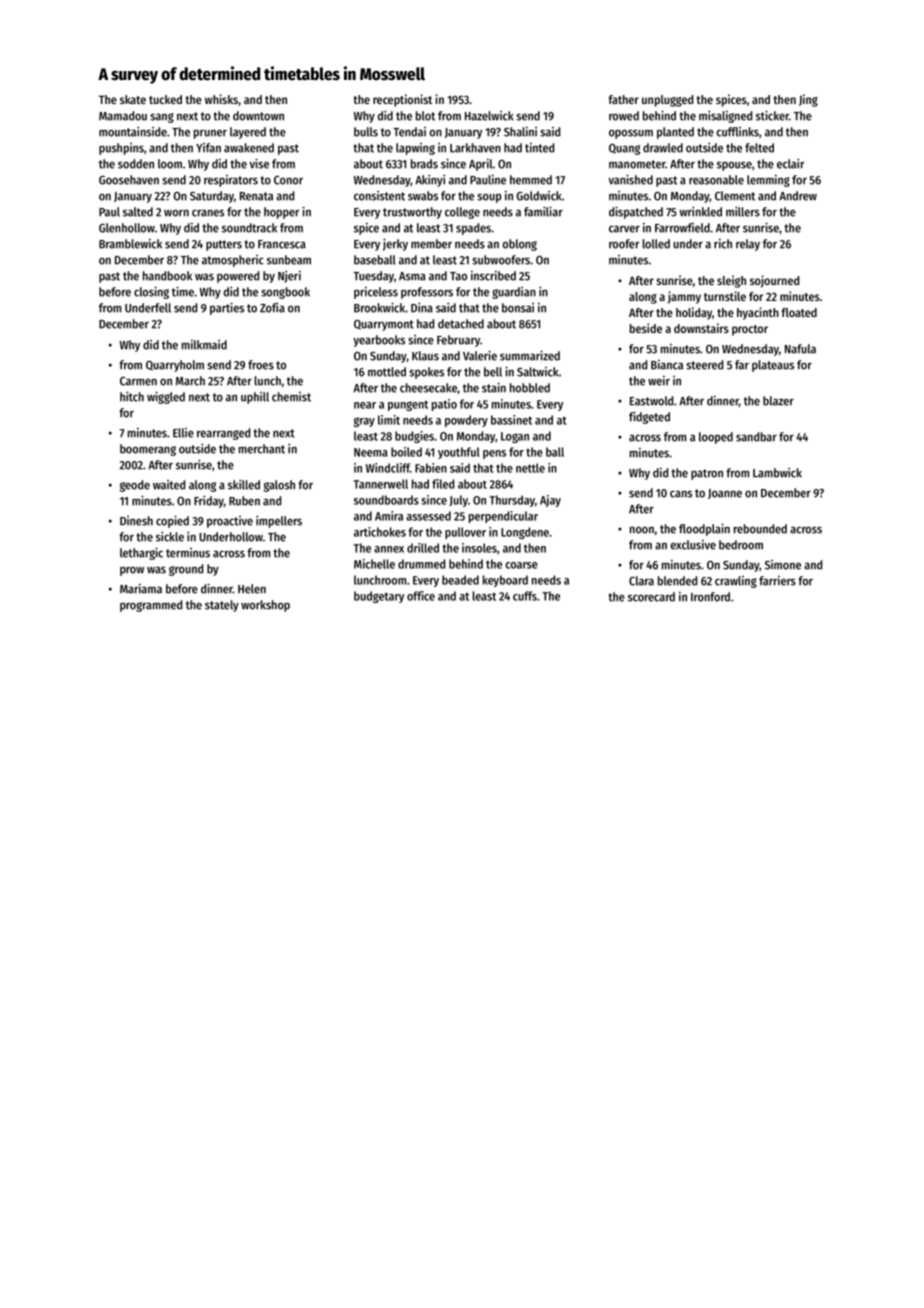  Describe the element at coordinates (212, 197) in the screenshot. I see `Saturday` at that location.
